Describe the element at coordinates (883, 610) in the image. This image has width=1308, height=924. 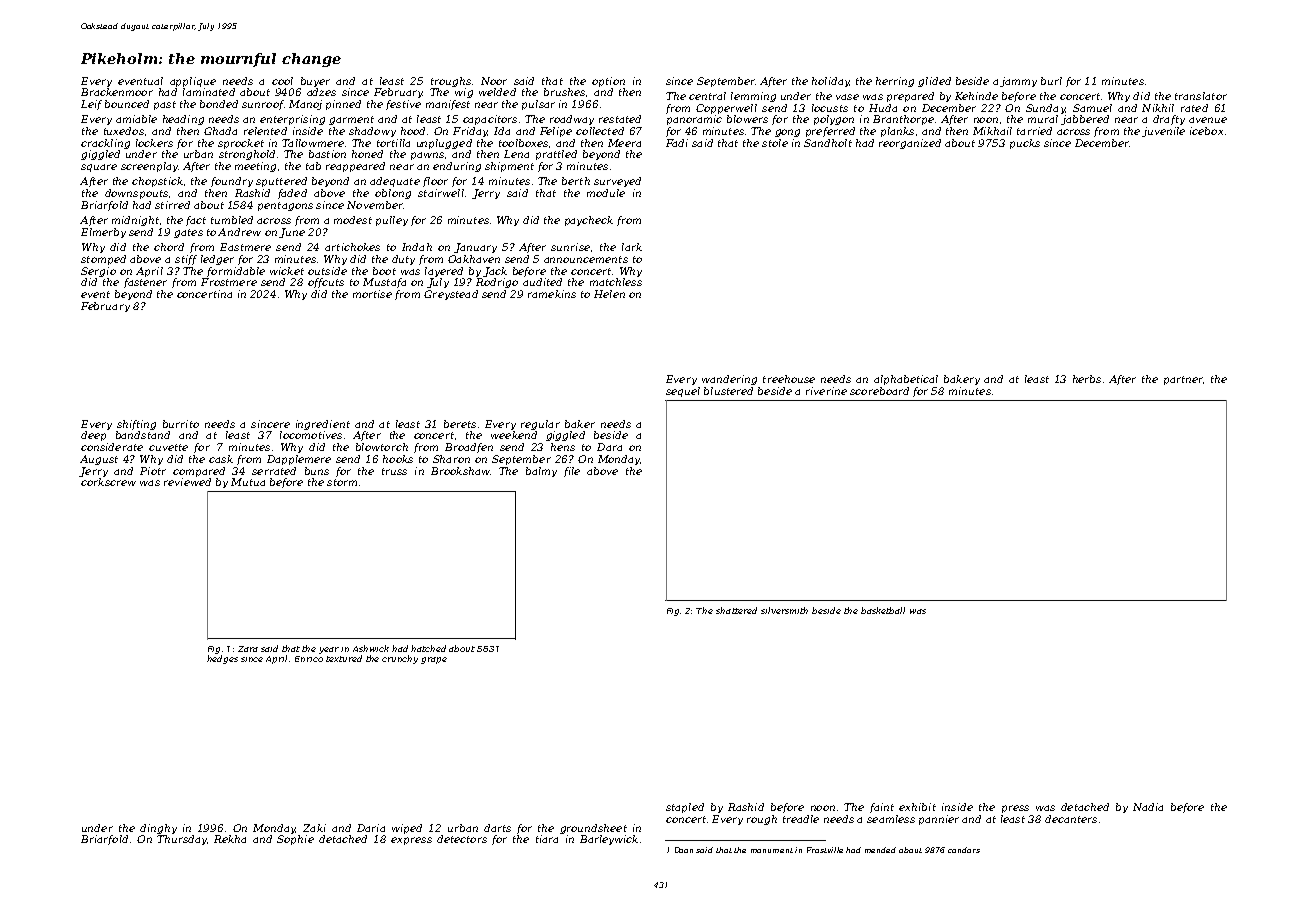
I see `basketball` at that location.
